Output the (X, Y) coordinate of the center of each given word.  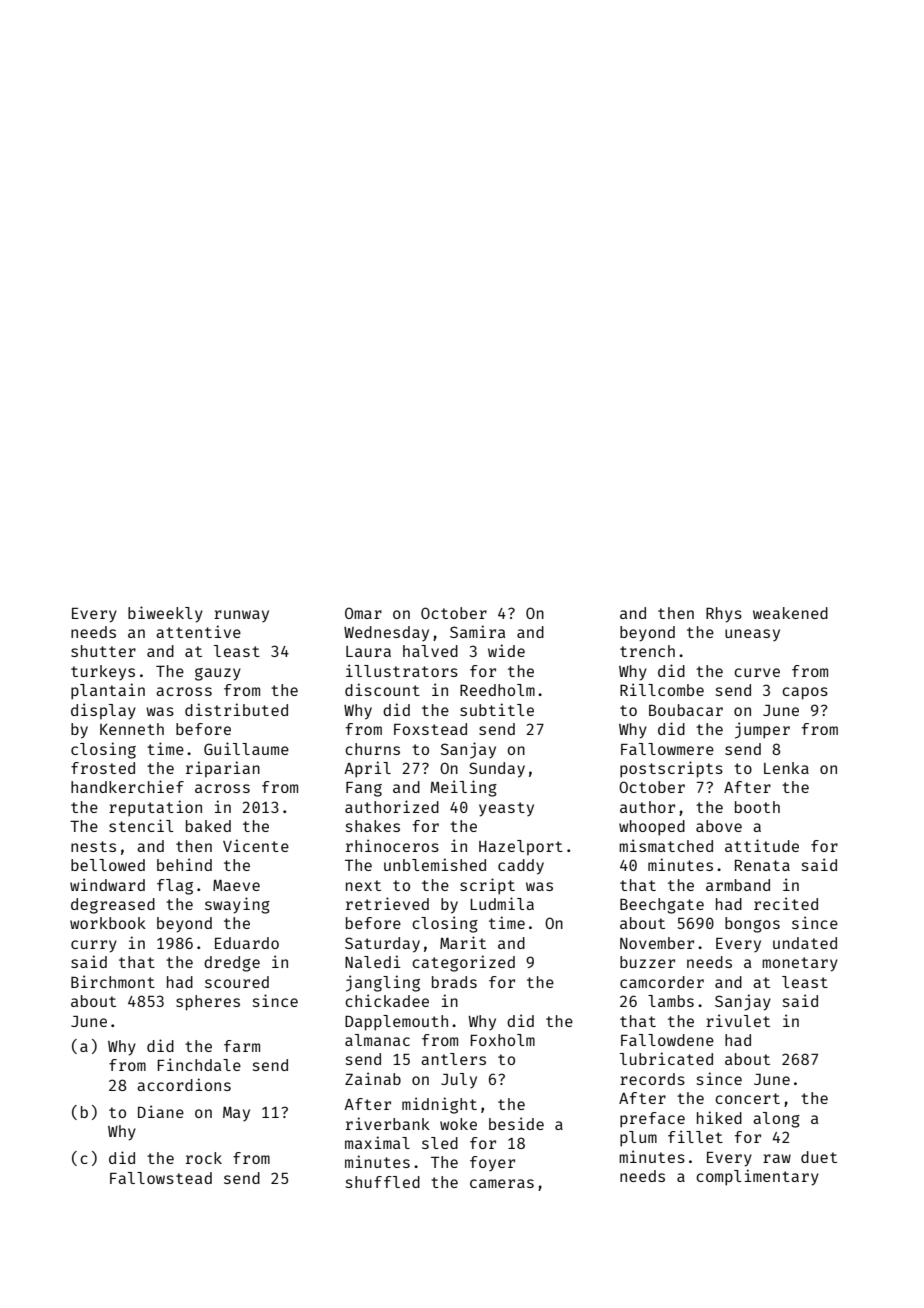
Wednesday (386, 633)
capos (805, 693)
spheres (208, 1003)
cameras (502, 1183)
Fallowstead (161, 1178)
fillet (695, 1136)
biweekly (165, 614)
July (459, 1080)
